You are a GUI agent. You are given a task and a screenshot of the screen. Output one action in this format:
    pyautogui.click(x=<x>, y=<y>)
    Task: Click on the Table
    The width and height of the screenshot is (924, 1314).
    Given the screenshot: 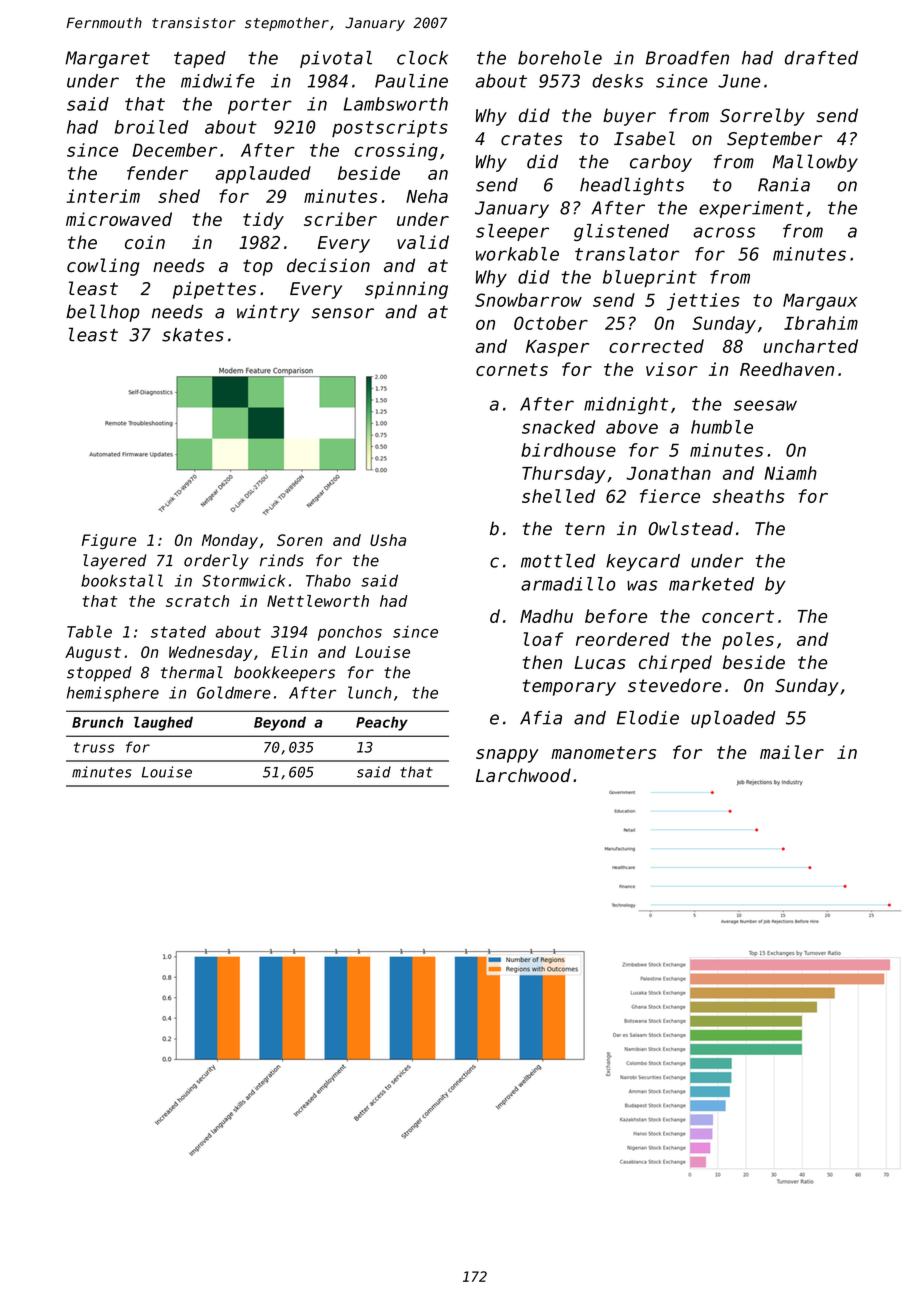 What is the action you would take?
    pyautogui.click(x=89, y=631)
